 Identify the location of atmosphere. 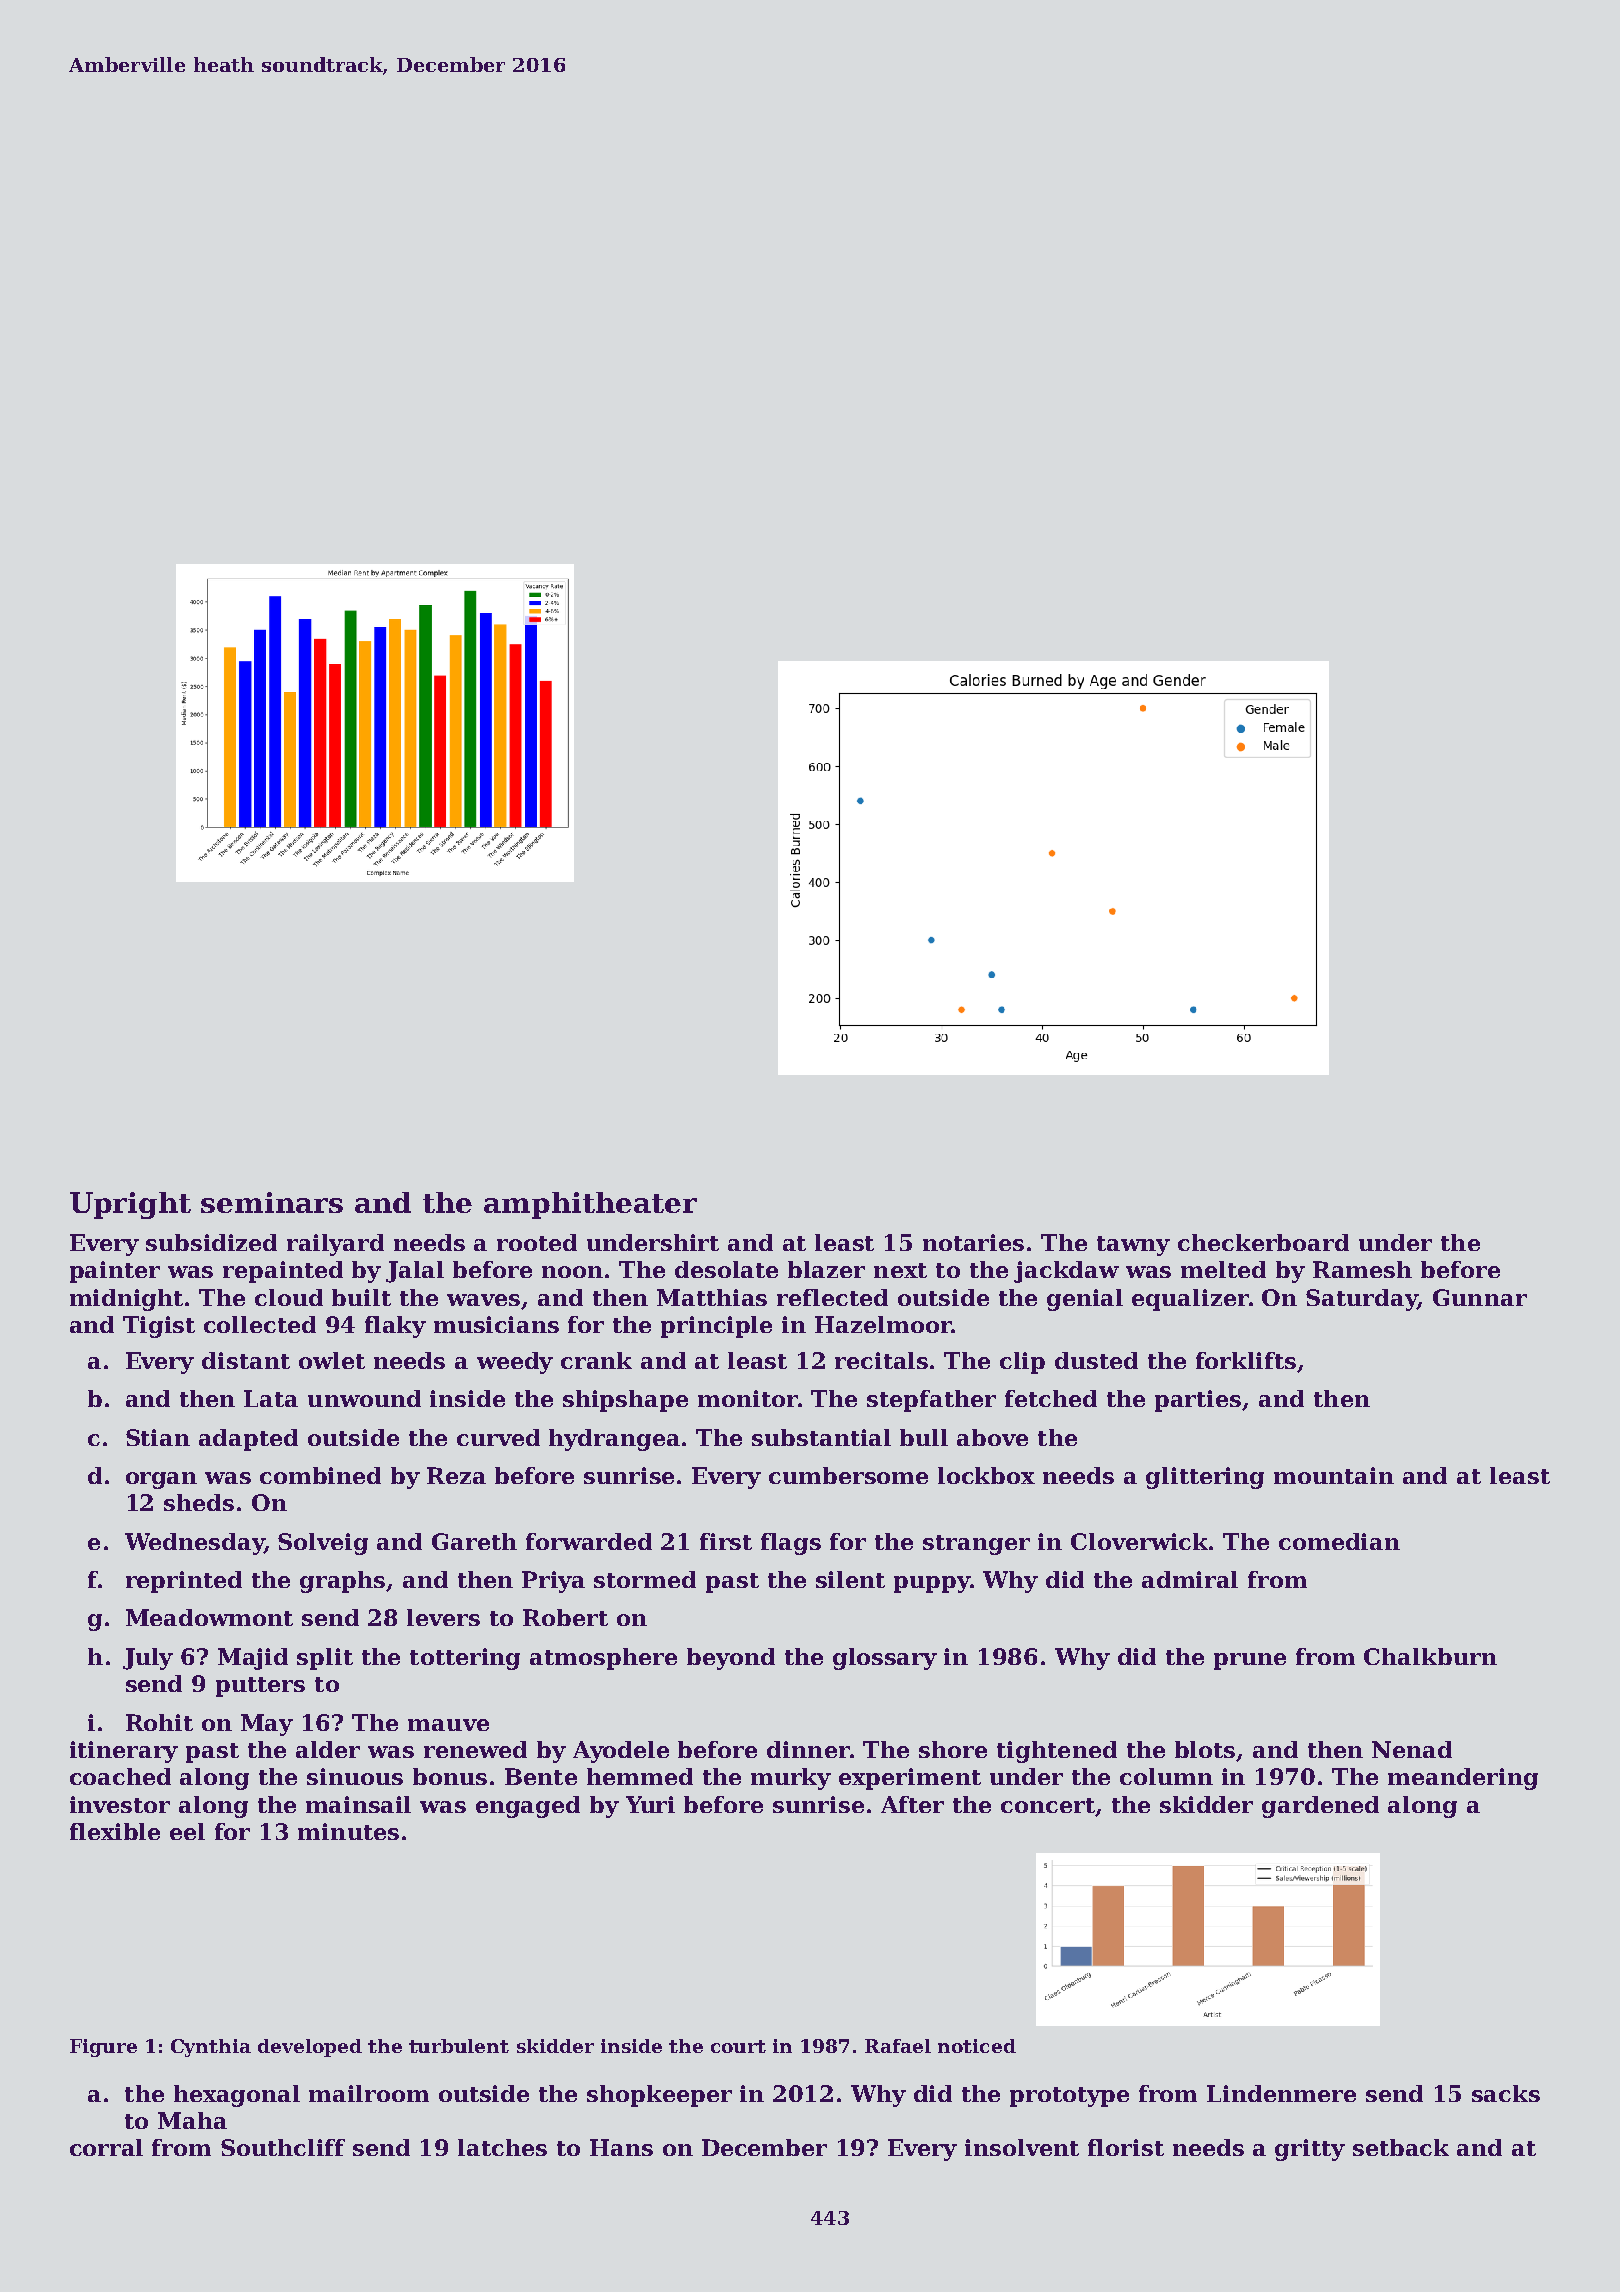
(603, 1659).
